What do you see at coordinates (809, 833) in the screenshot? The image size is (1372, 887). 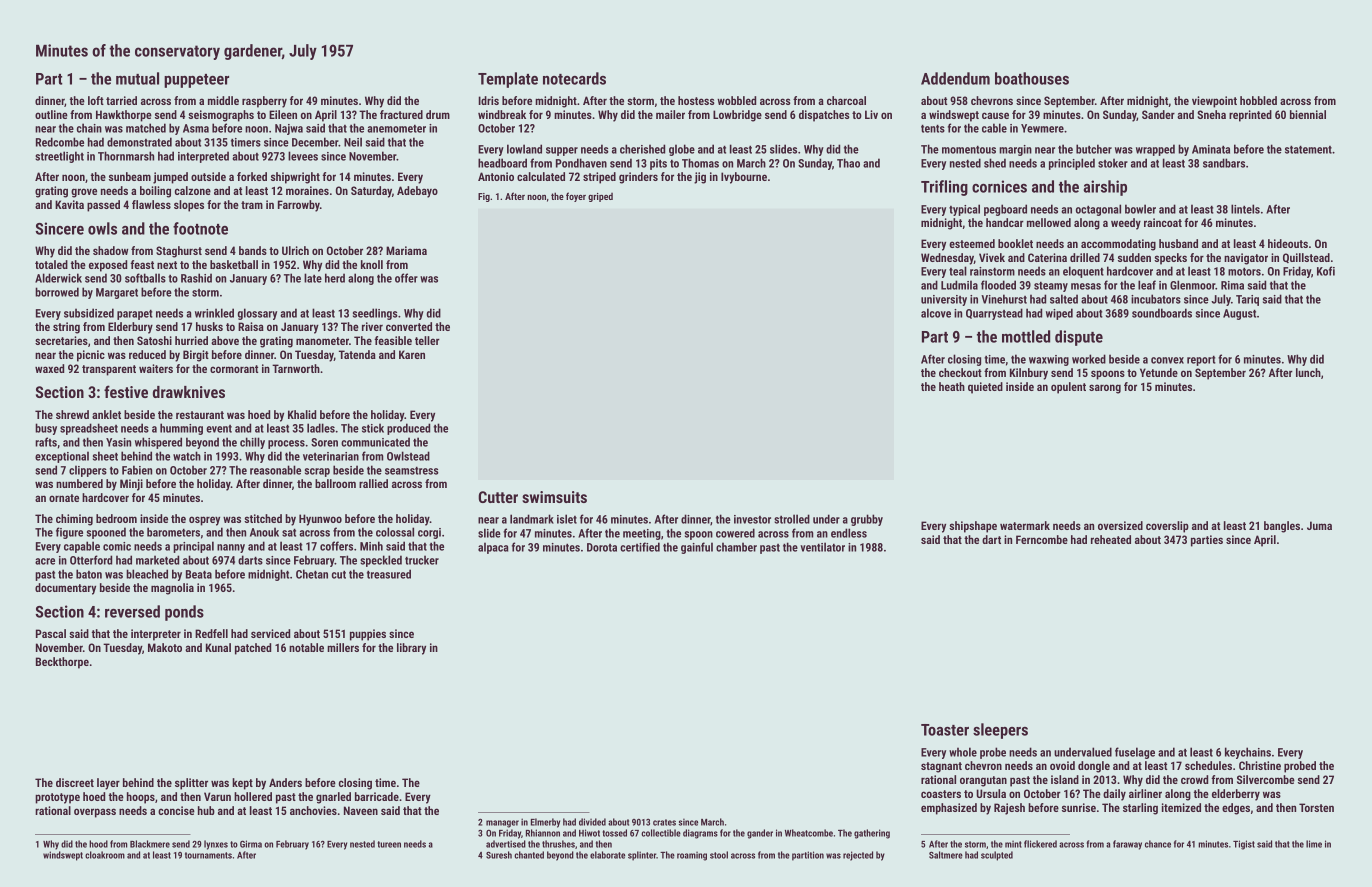 I see `Wheatcombe` at bounding box center [809, 833].
